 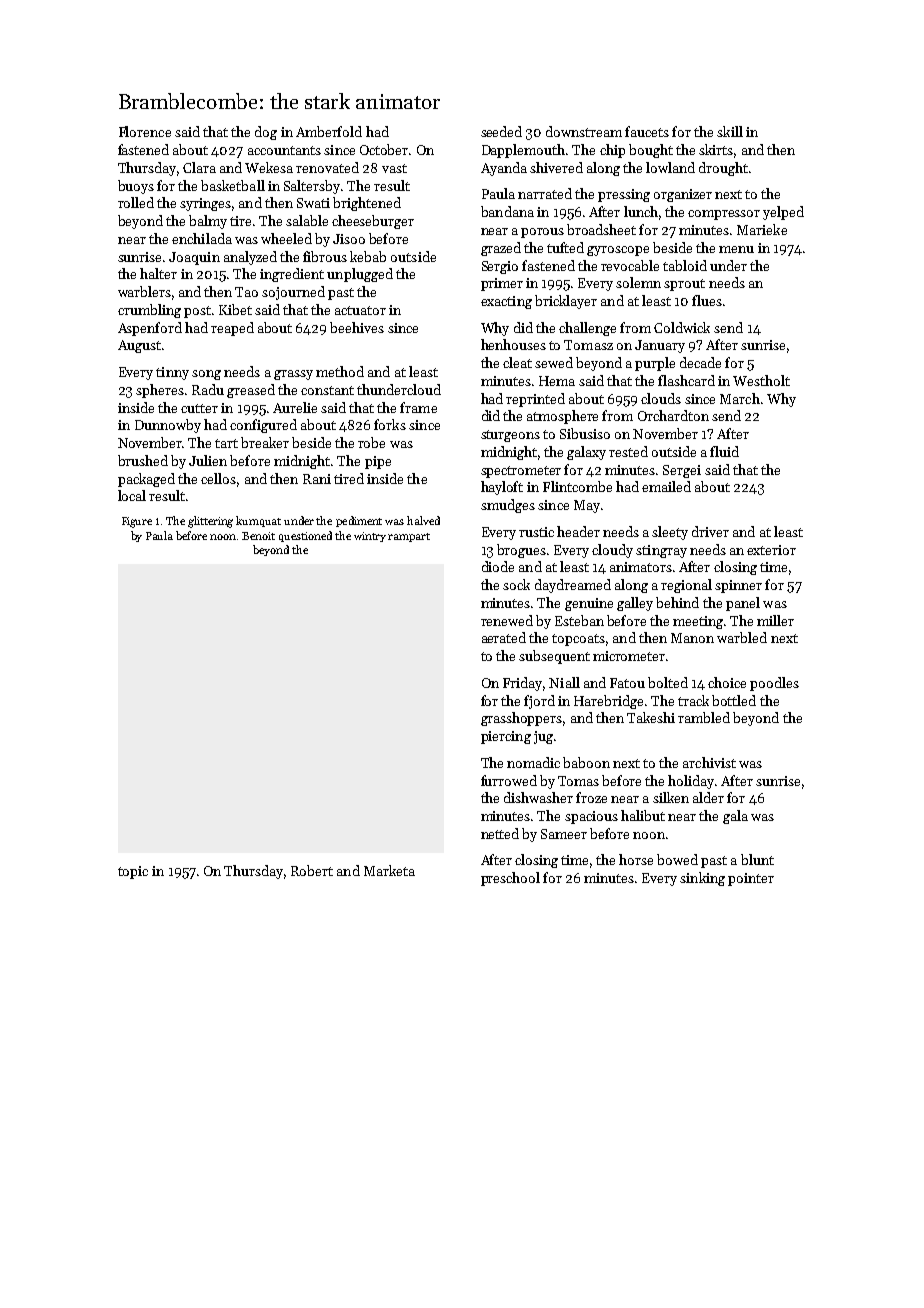 I want to click on miller, so click(x=775, y=620).
